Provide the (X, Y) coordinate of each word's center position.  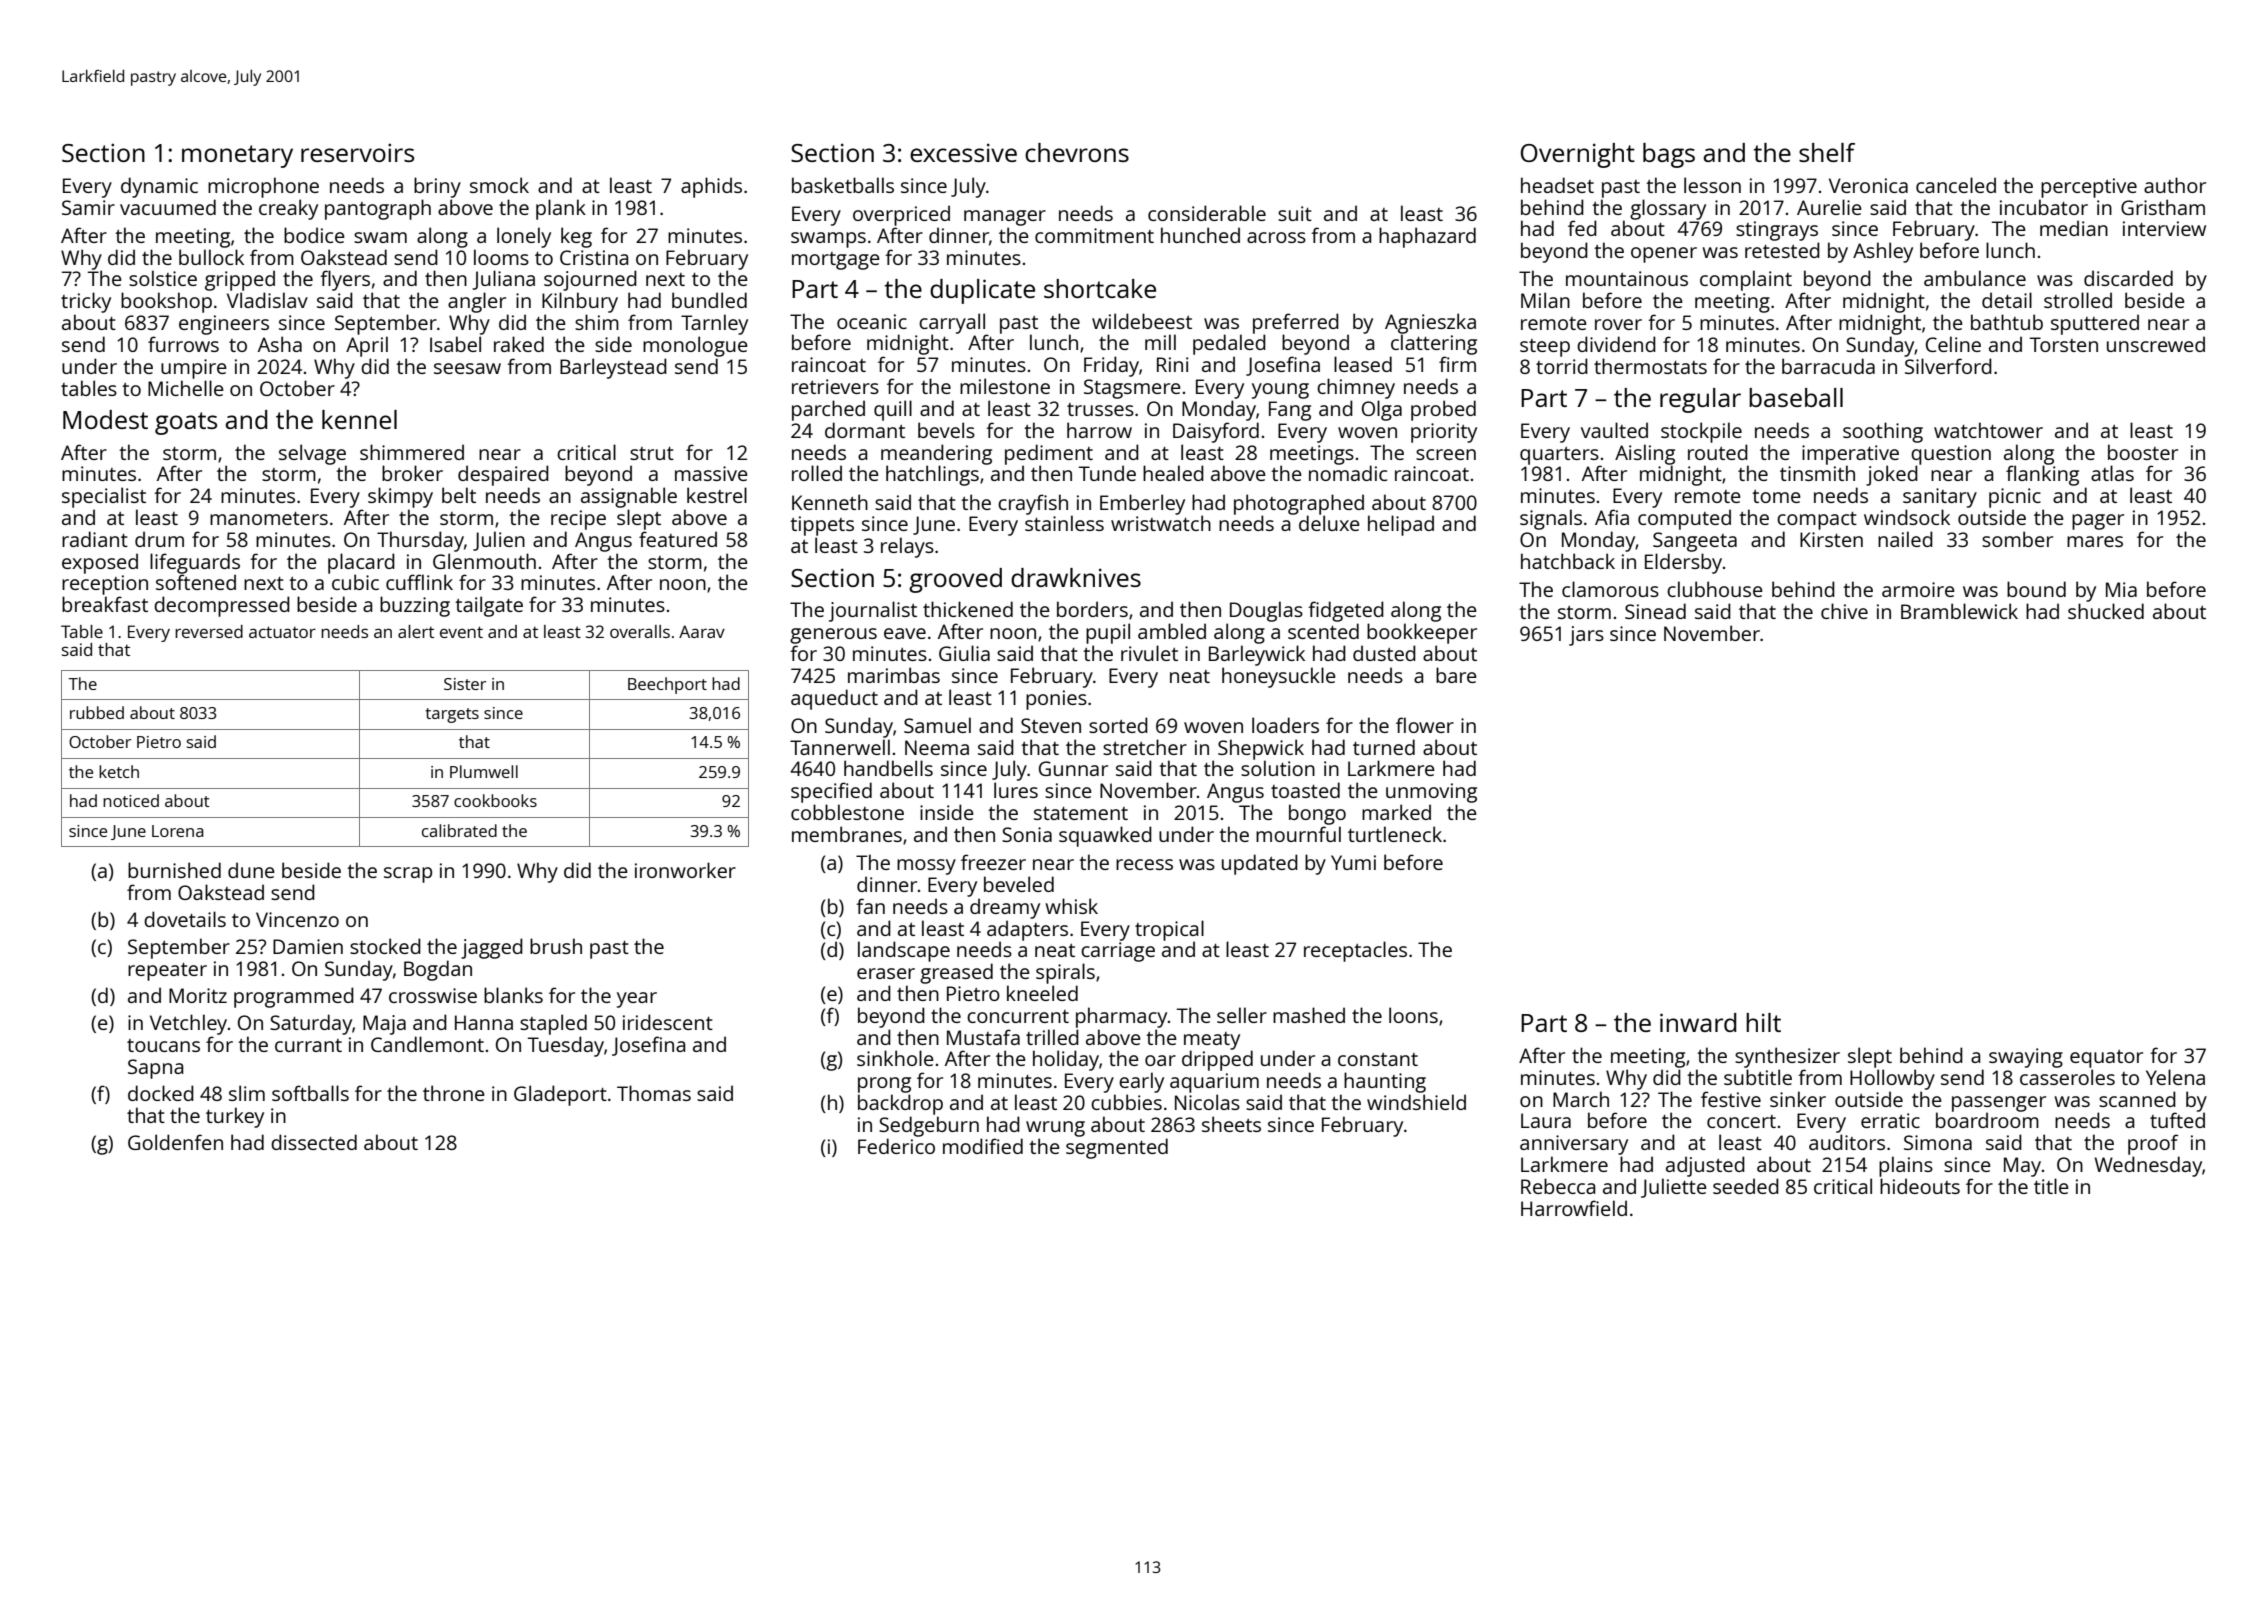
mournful (1298, 834)
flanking (2042, 475)
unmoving (1431, 793)
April (367, 346)
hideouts (1920, 1186)
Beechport (667, 685)
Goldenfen (175, 1142)
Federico (896, 1146)
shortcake (1100, 288)
